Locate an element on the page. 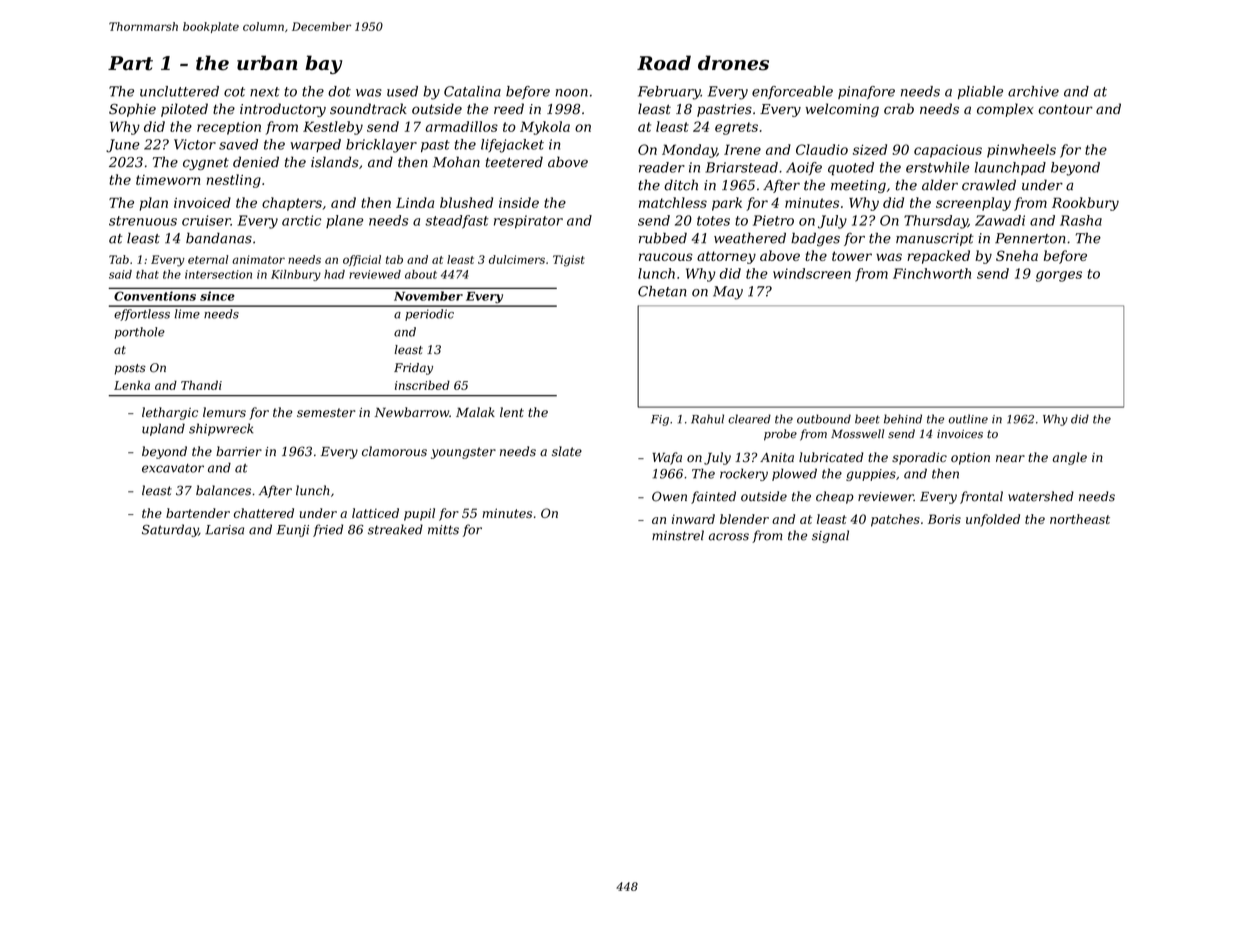 Image resolution: width=1233 pixels, height=952 pixels. drones is located at coordinates (733, 63).
